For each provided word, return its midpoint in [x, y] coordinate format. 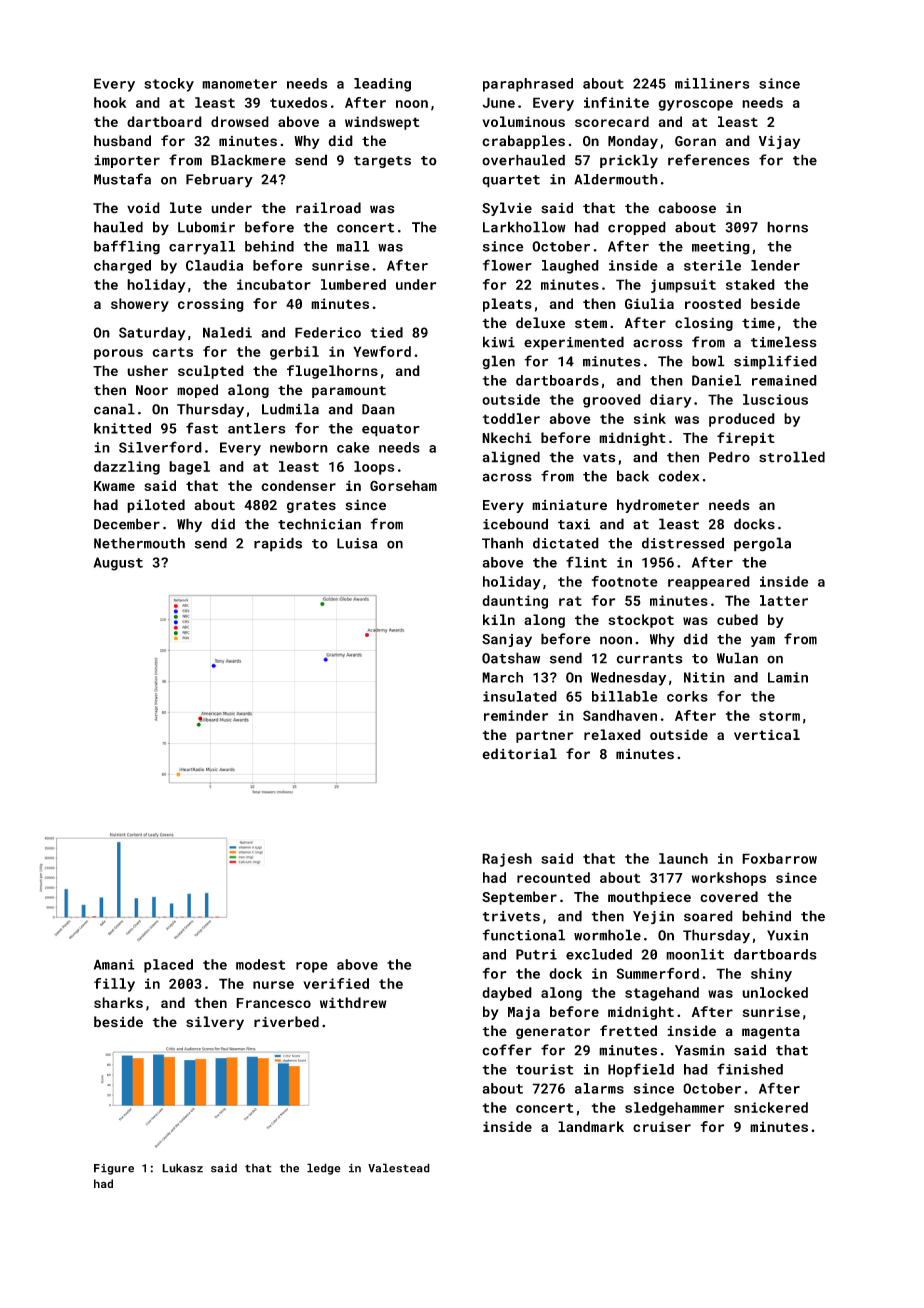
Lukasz [182, 1168]
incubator [274, 284]
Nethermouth [139, 543]
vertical [767, 734]
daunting [515, 602]
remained [784, 380]
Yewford [382, 351]
